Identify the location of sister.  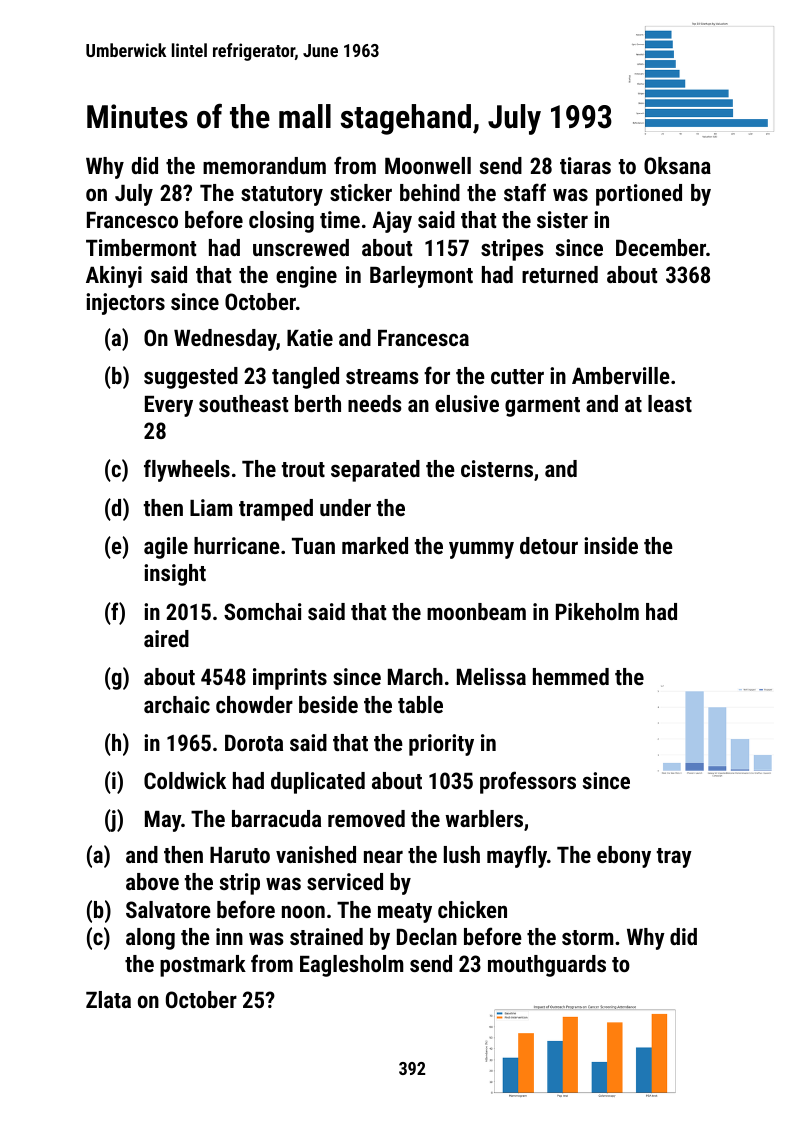
(562, 219).
